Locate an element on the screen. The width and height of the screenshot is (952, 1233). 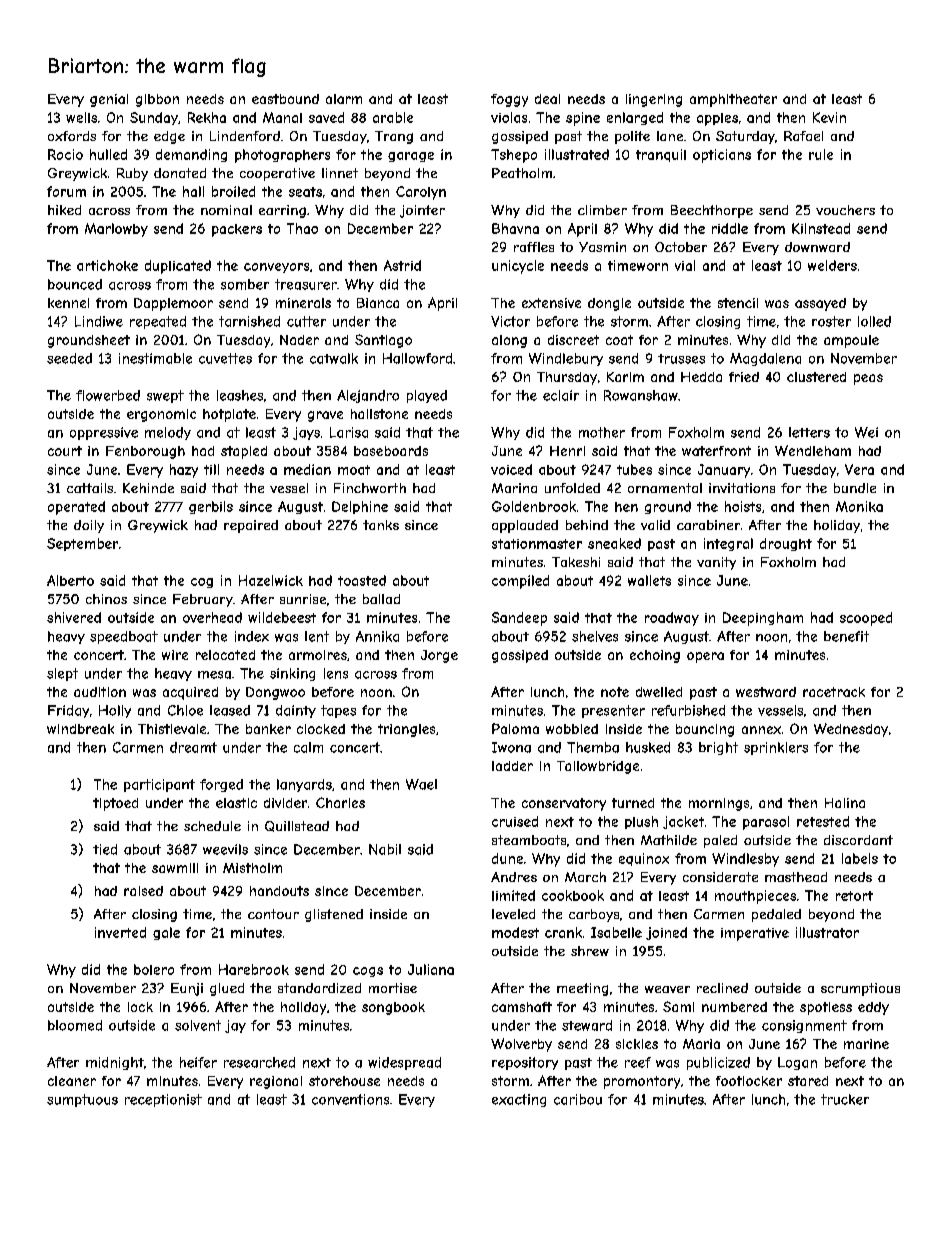
roadway is located at coordinates (672, 619).
